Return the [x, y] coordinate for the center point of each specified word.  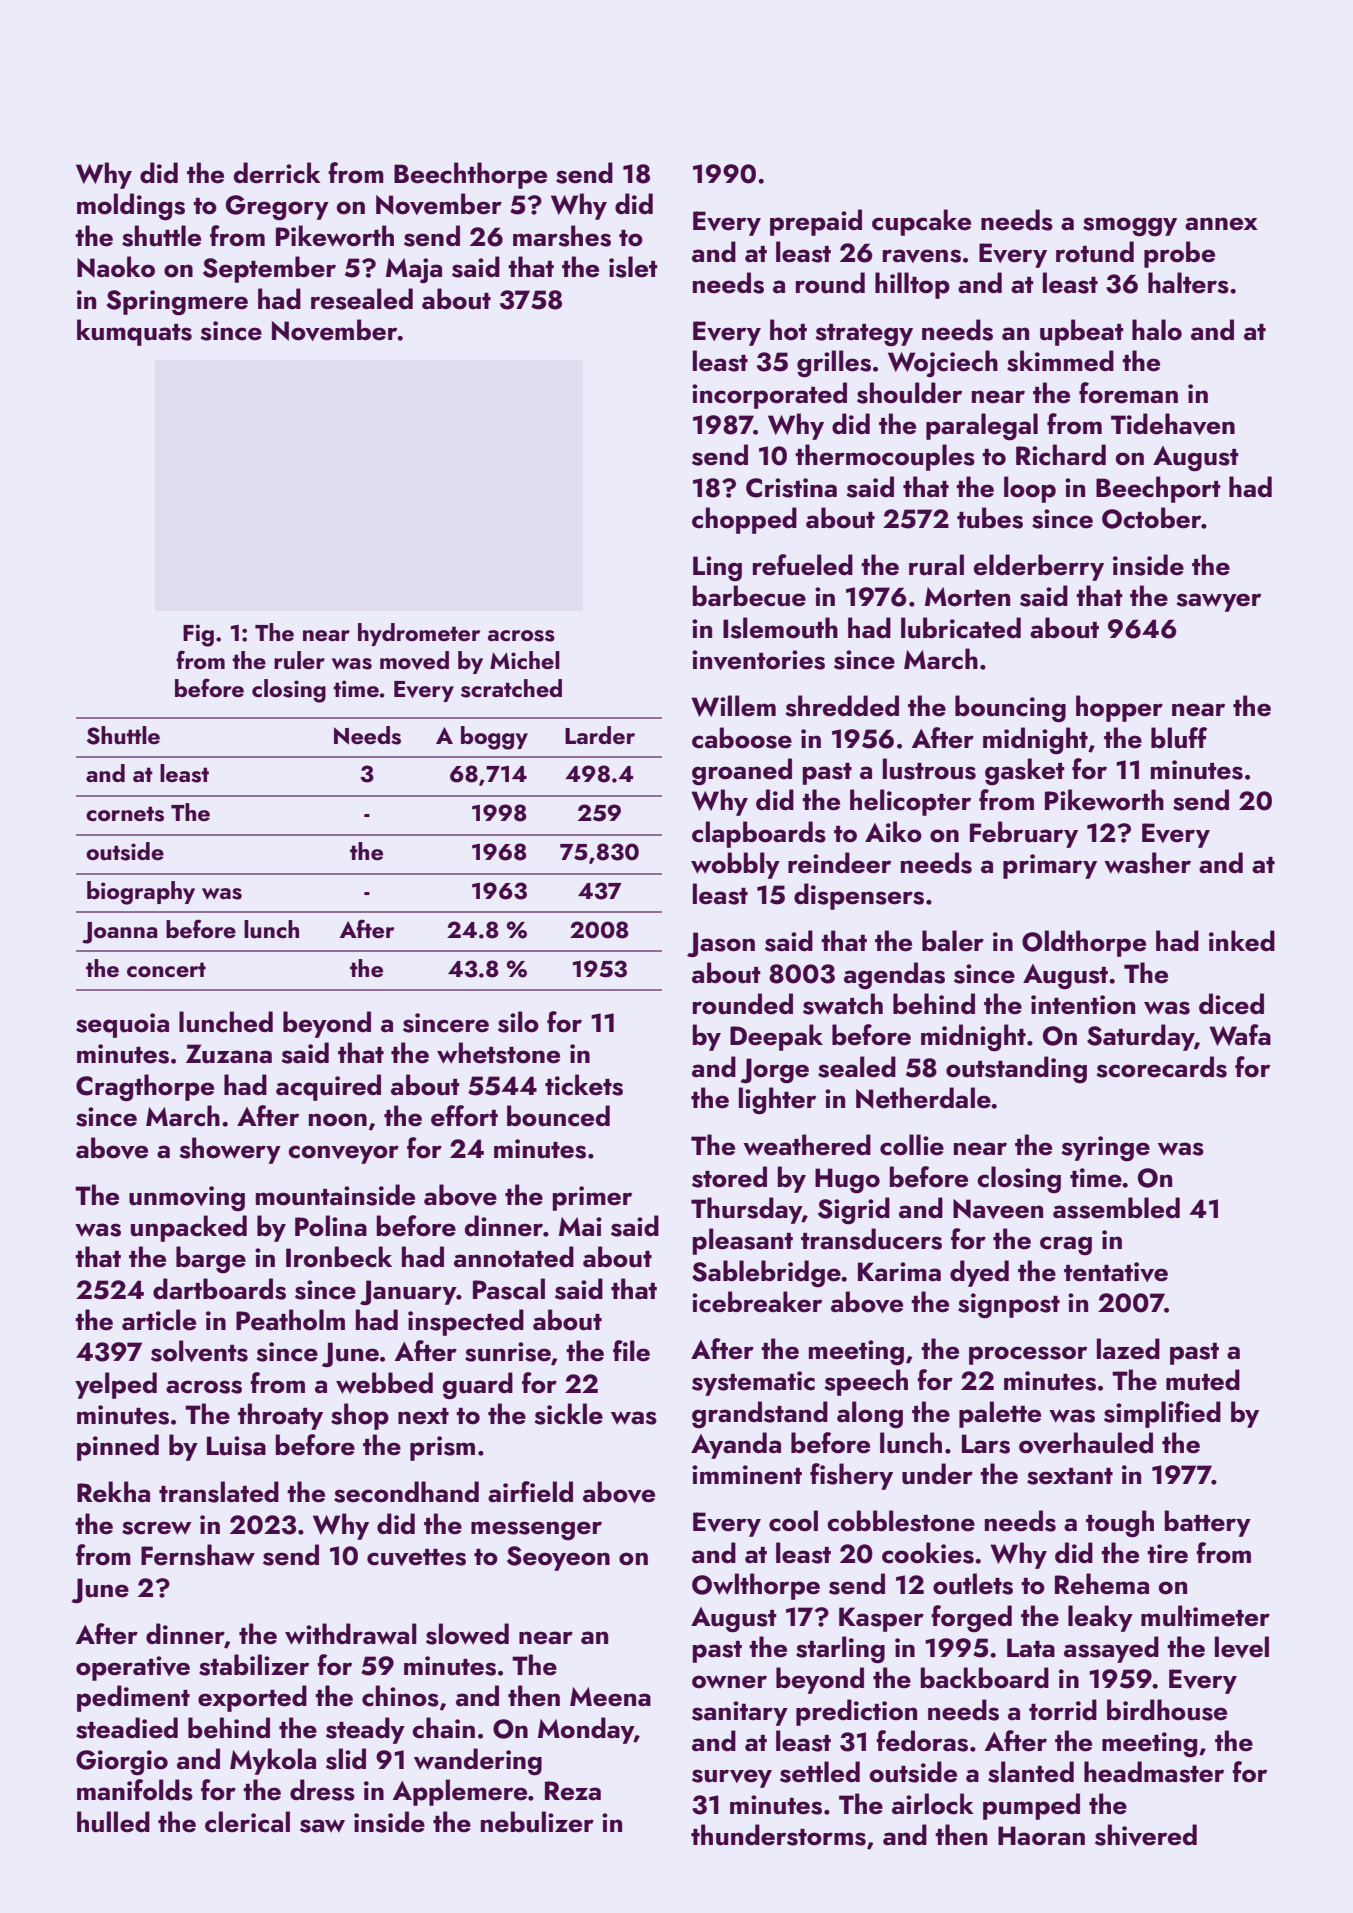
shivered [1146, 1835]
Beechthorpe [470, 175]
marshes [562, 236]
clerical [247, 1822]
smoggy [1130, 227]
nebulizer [537, 1822]
